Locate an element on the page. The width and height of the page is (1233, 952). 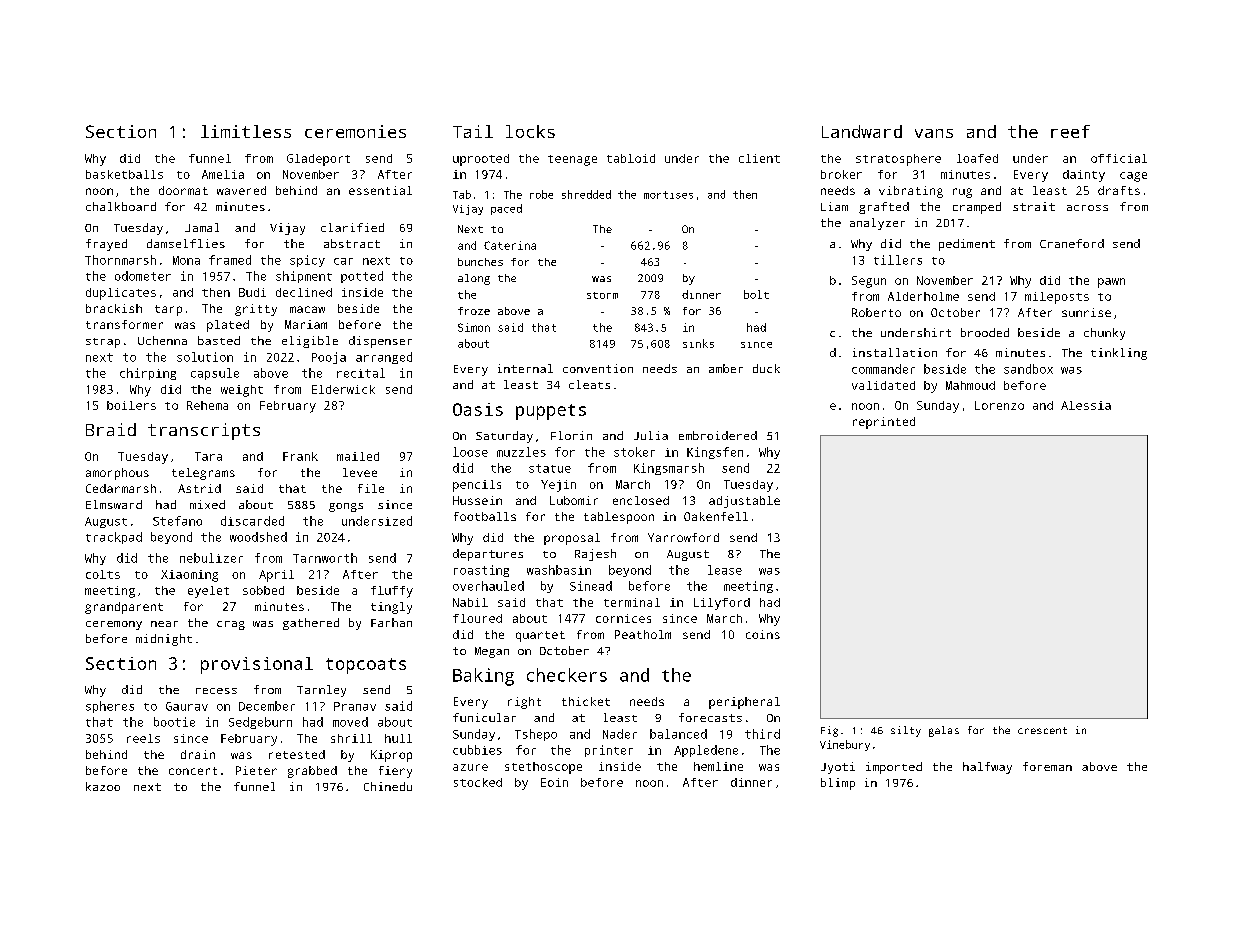
Chinedu is located at coordinates (388, 786).
